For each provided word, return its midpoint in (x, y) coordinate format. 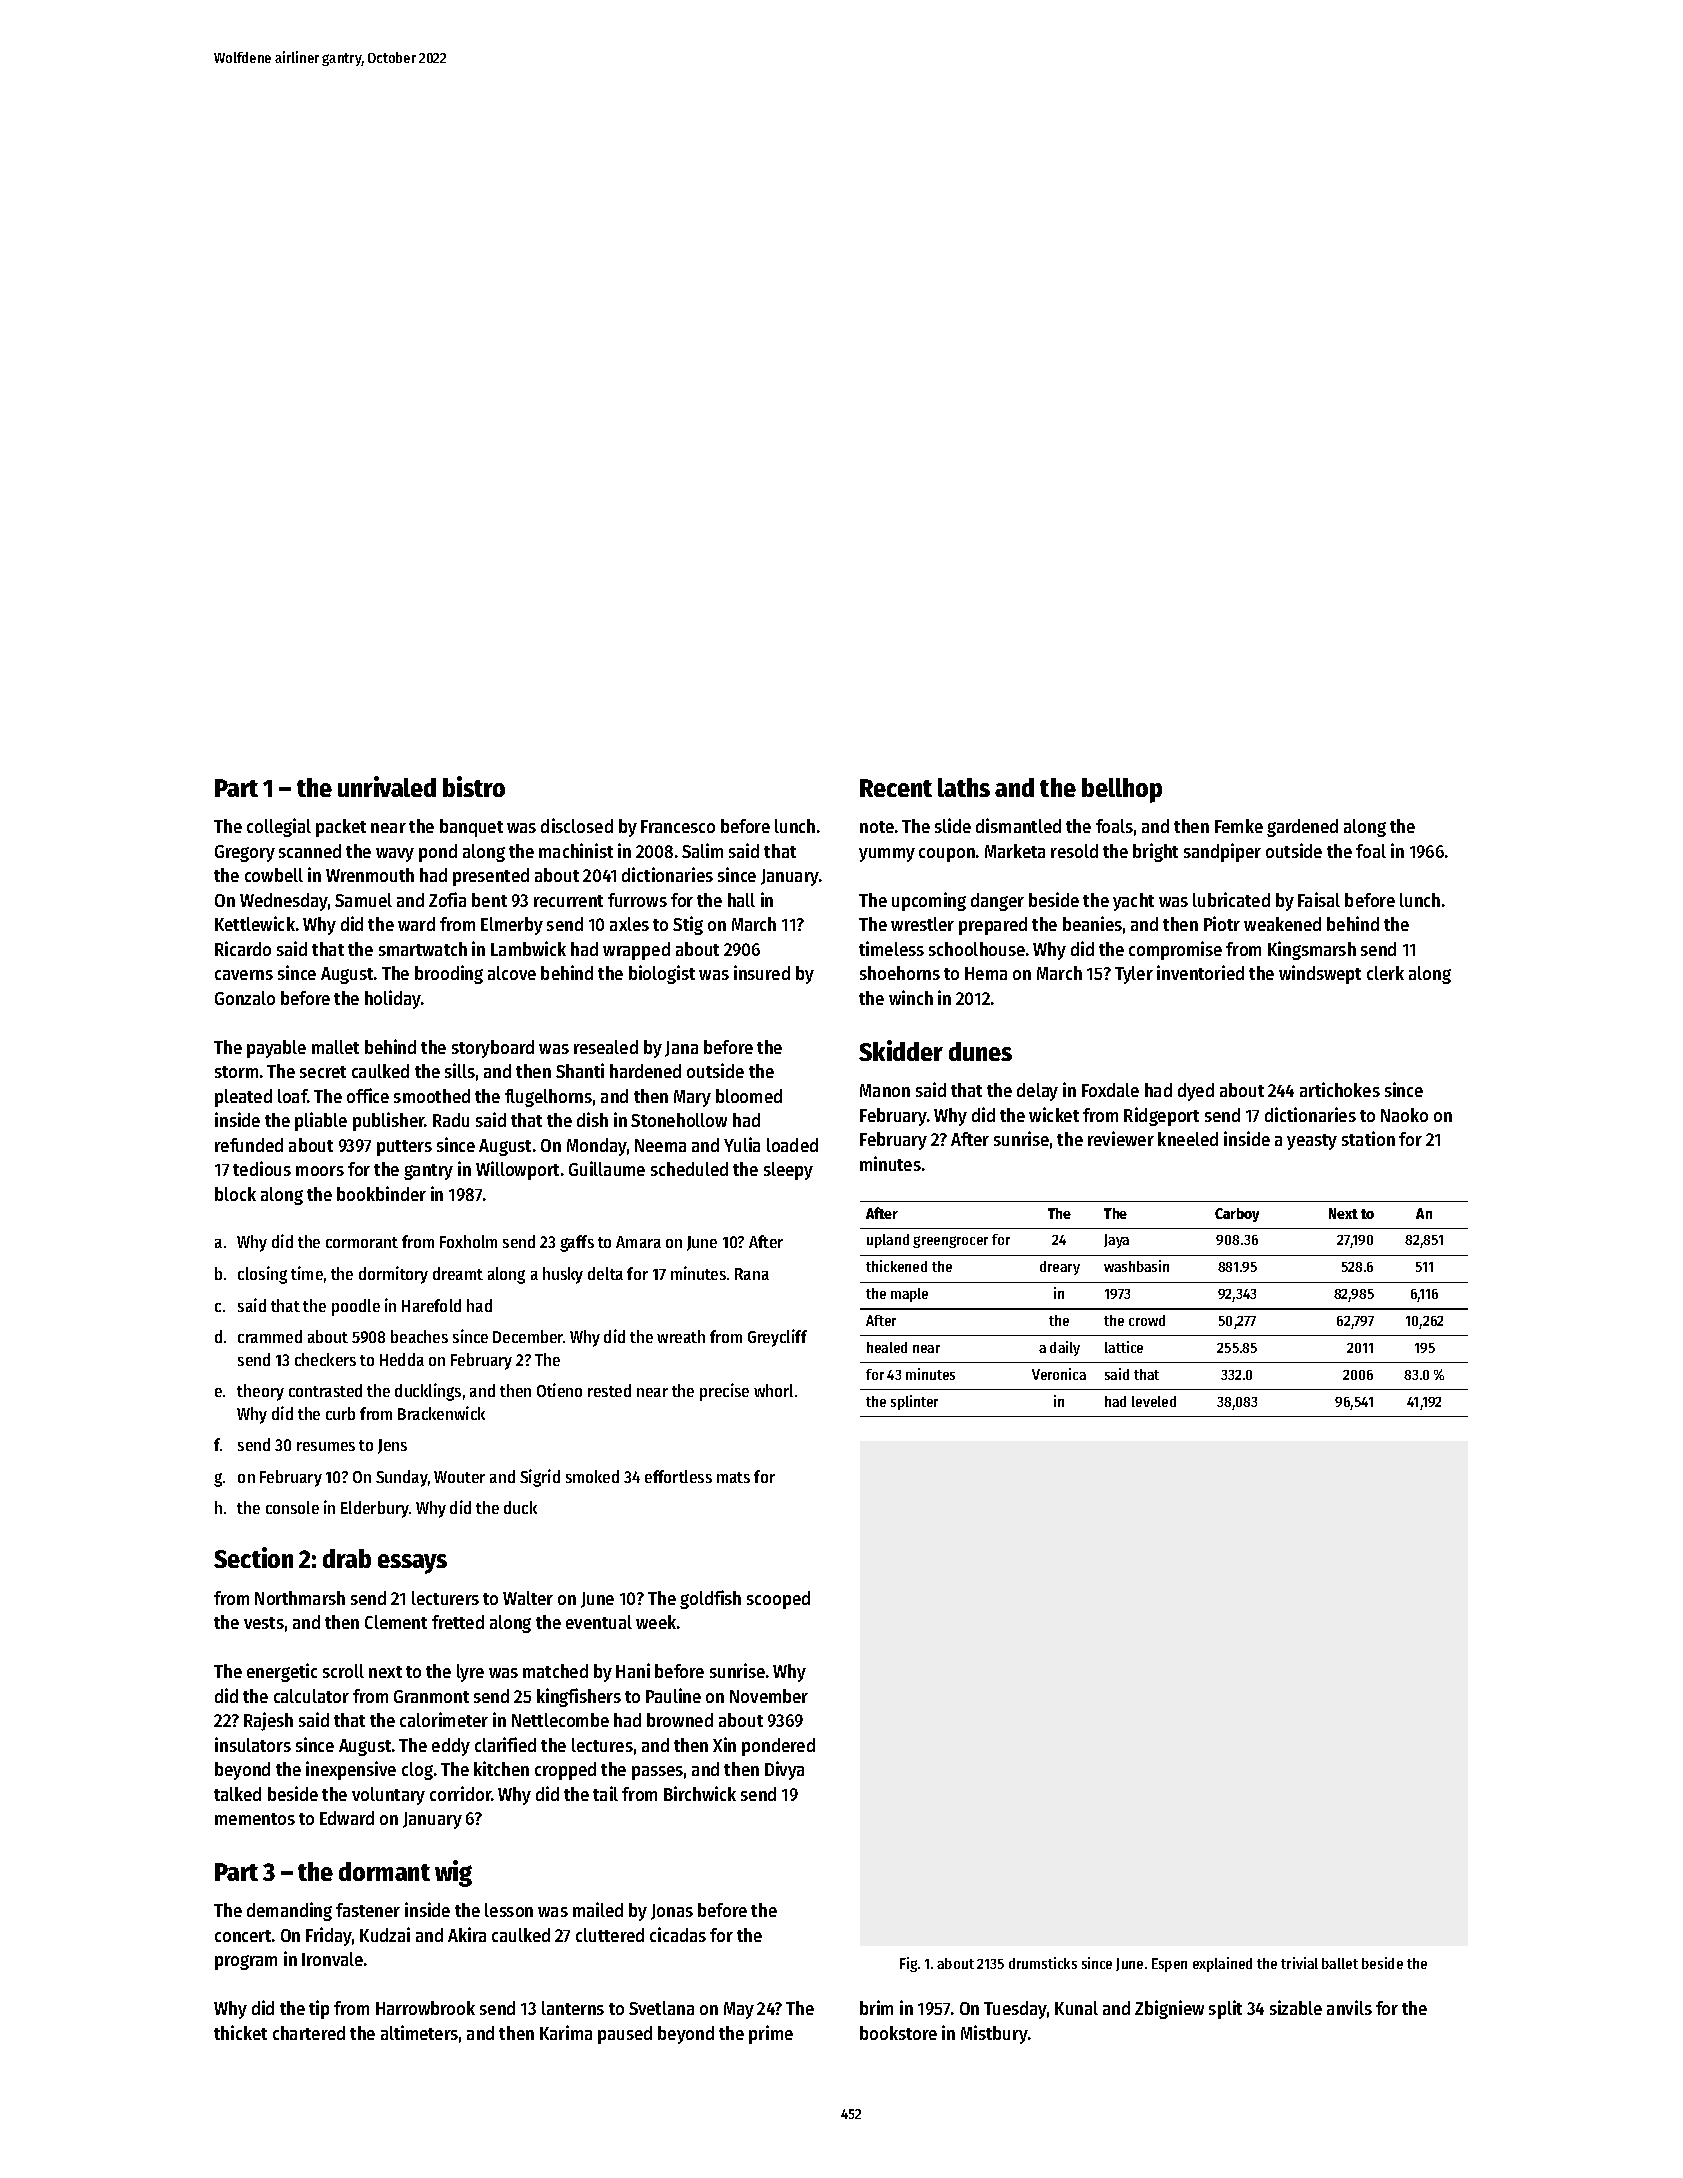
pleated (243, 1098)
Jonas (672, 1912)
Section (253, 1557)
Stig (688, 925)
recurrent (568, 901)
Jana (681, 1049)
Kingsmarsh (1312, 950)
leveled (1154, 1401)
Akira (467, 1934)
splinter (914, 1402)
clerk (1385, 973)
